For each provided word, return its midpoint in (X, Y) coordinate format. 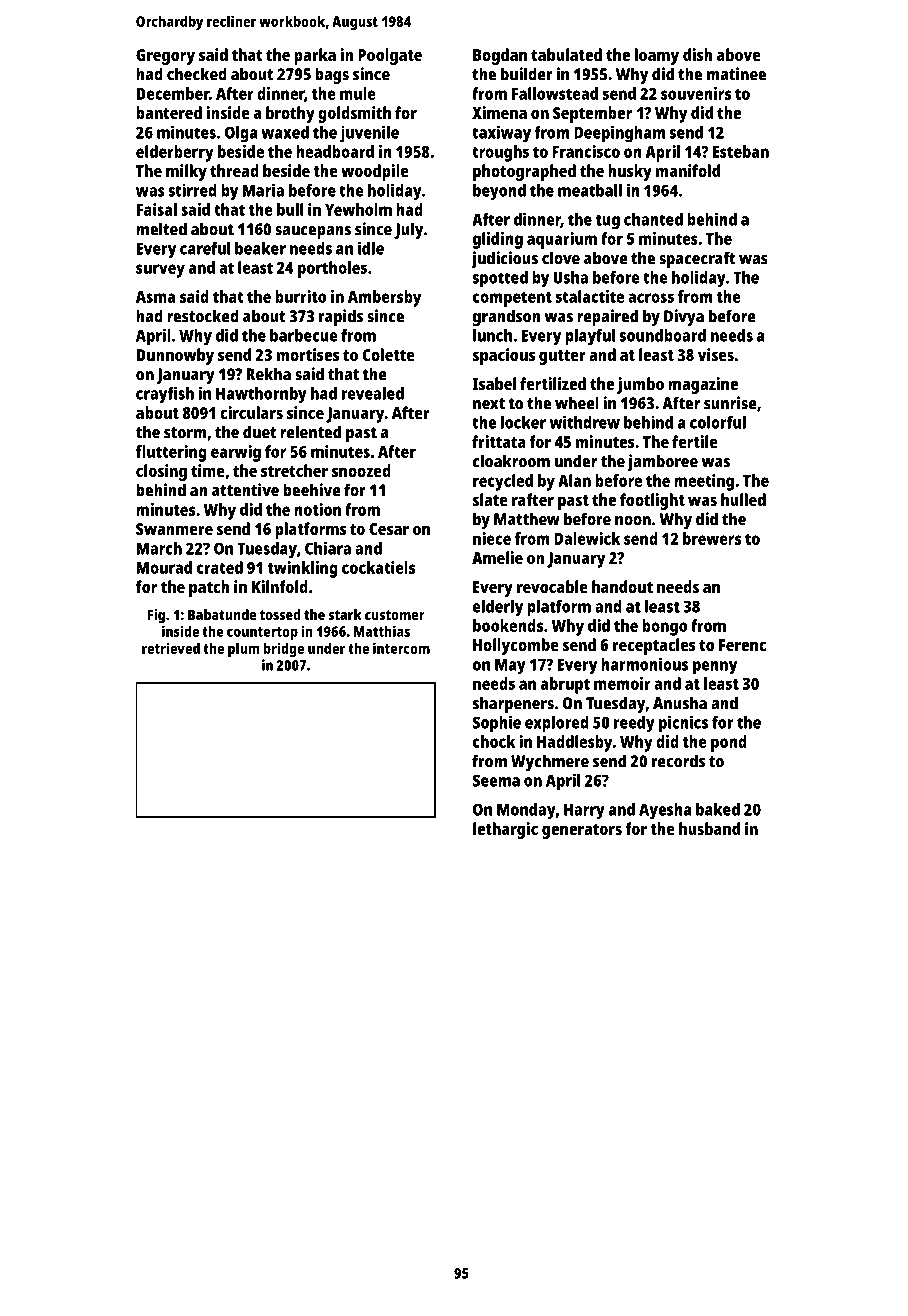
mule (358, 93)
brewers (712, 538)
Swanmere (174, 529)
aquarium (562, 240)
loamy (657, 56)
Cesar (389, 529)
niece (492, 538)
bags (332, 75)
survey (160, 271)
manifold (688, 170)
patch (209, 588)
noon (633, 521)
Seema (496, 780)
